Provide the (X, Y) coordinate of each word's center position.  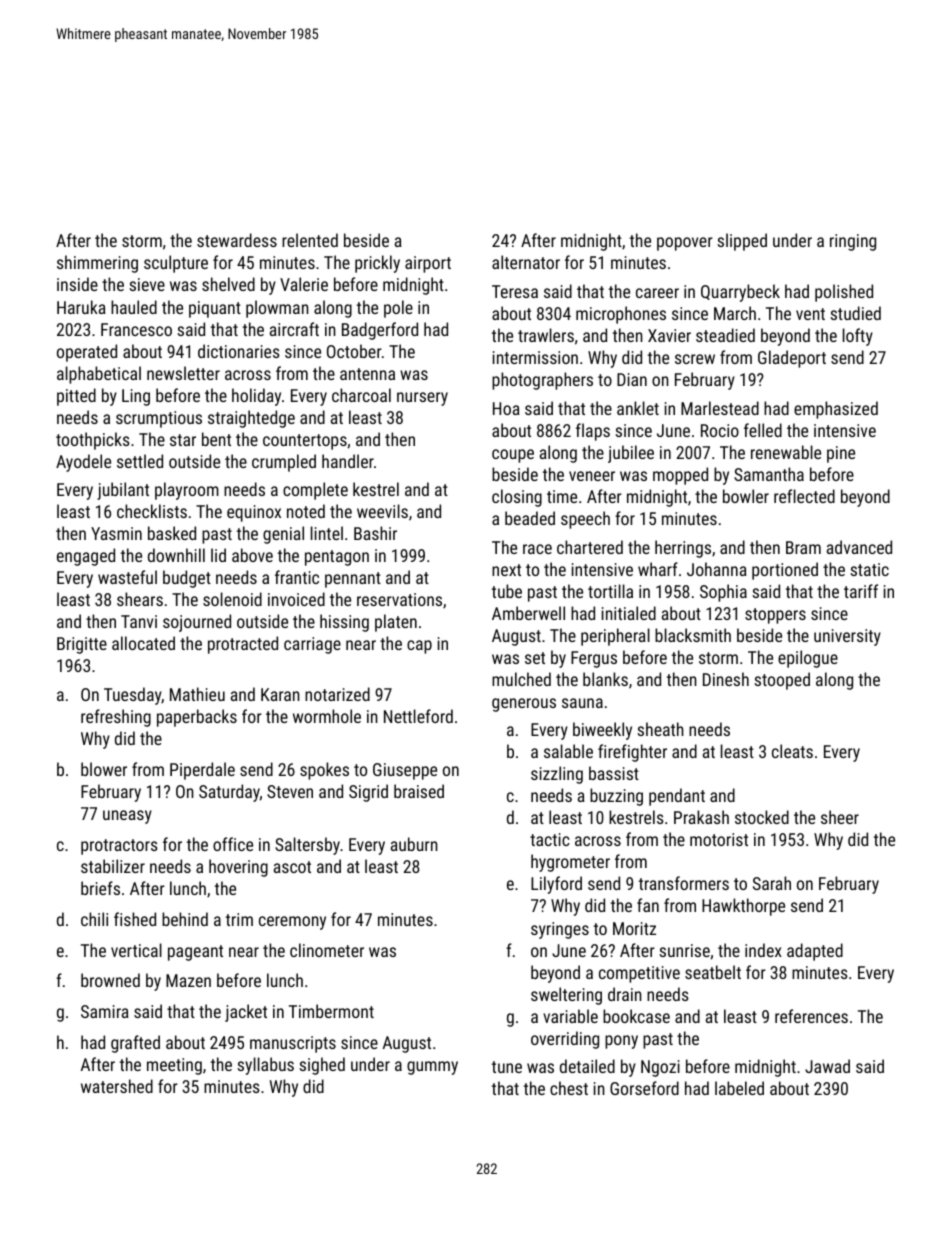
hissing (344, 623)
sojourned (197, 623)
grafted (135, 1044)
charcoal (361, 395)
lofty (858, 337)
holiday (256, 397)
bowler (746, 496)
